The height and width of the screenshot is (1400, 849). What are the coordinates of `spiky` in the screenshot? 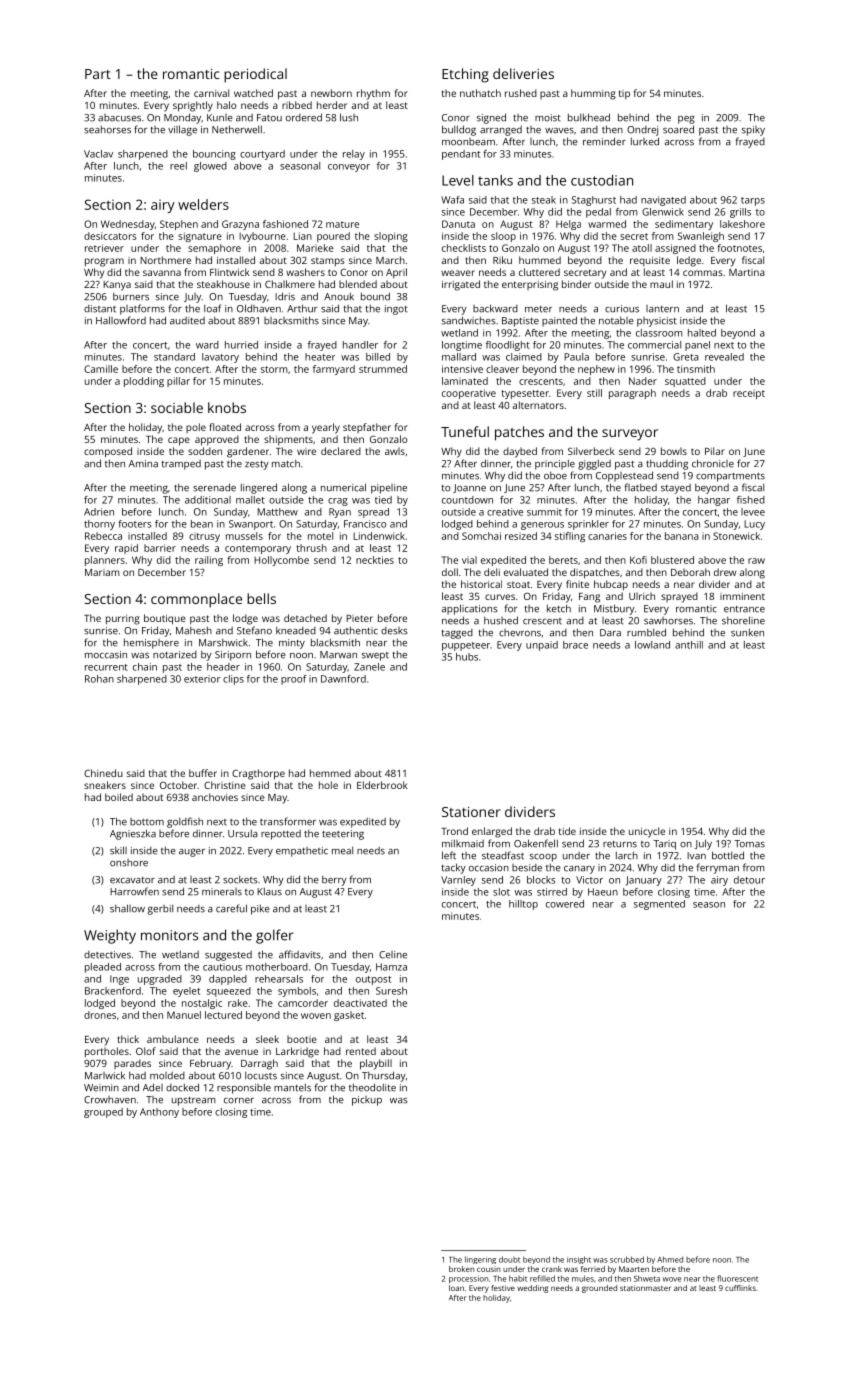 It's located at (753, 131).
